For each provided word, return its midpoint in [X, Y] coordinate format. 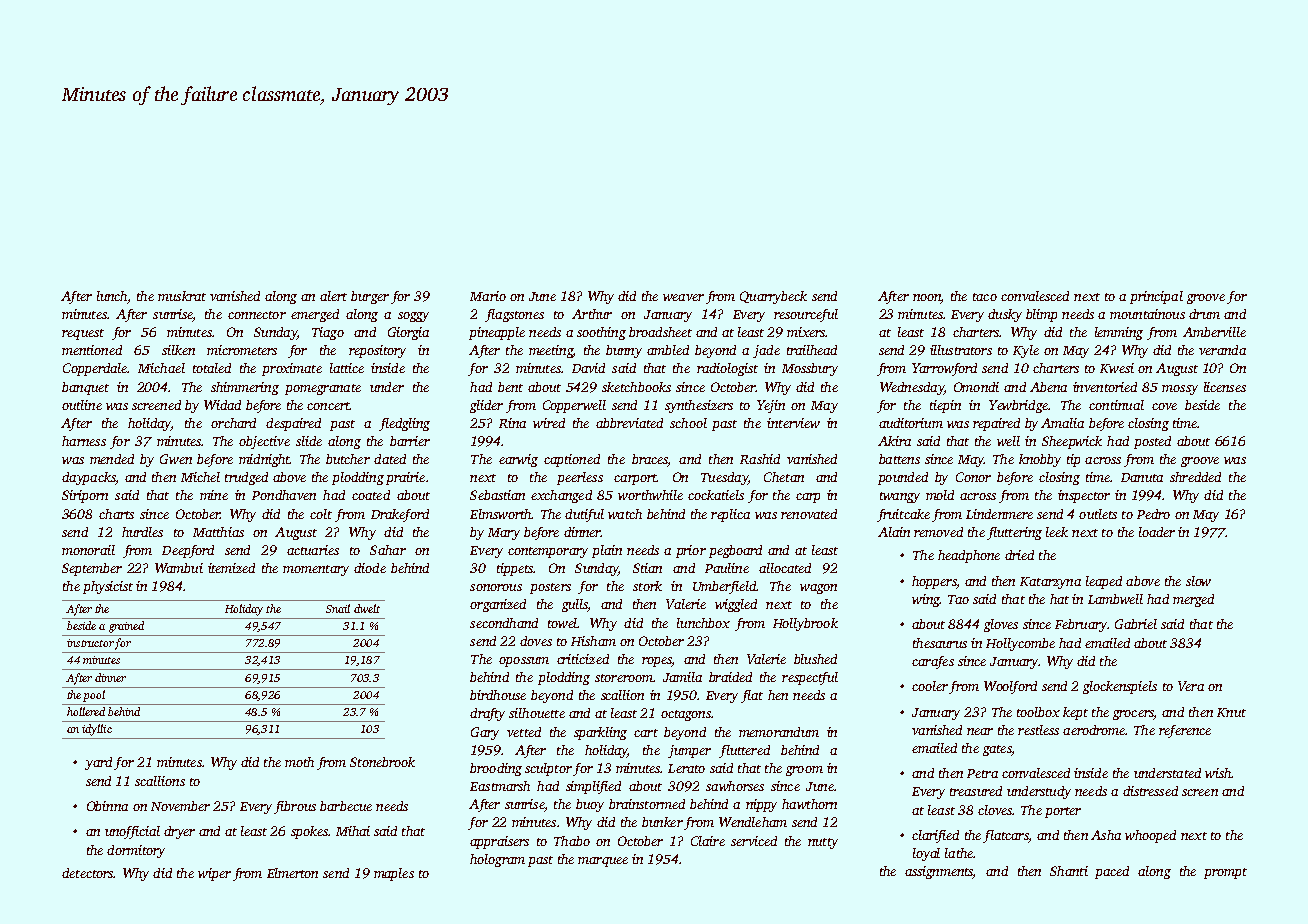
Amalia [1062, 423]
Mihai [353, 831]
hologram [497, 860]
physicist [108, 587]
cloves [995, 810]
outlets [1098, 514]
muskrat [182, 296]
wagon [818, 589]
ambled [668, 350]
